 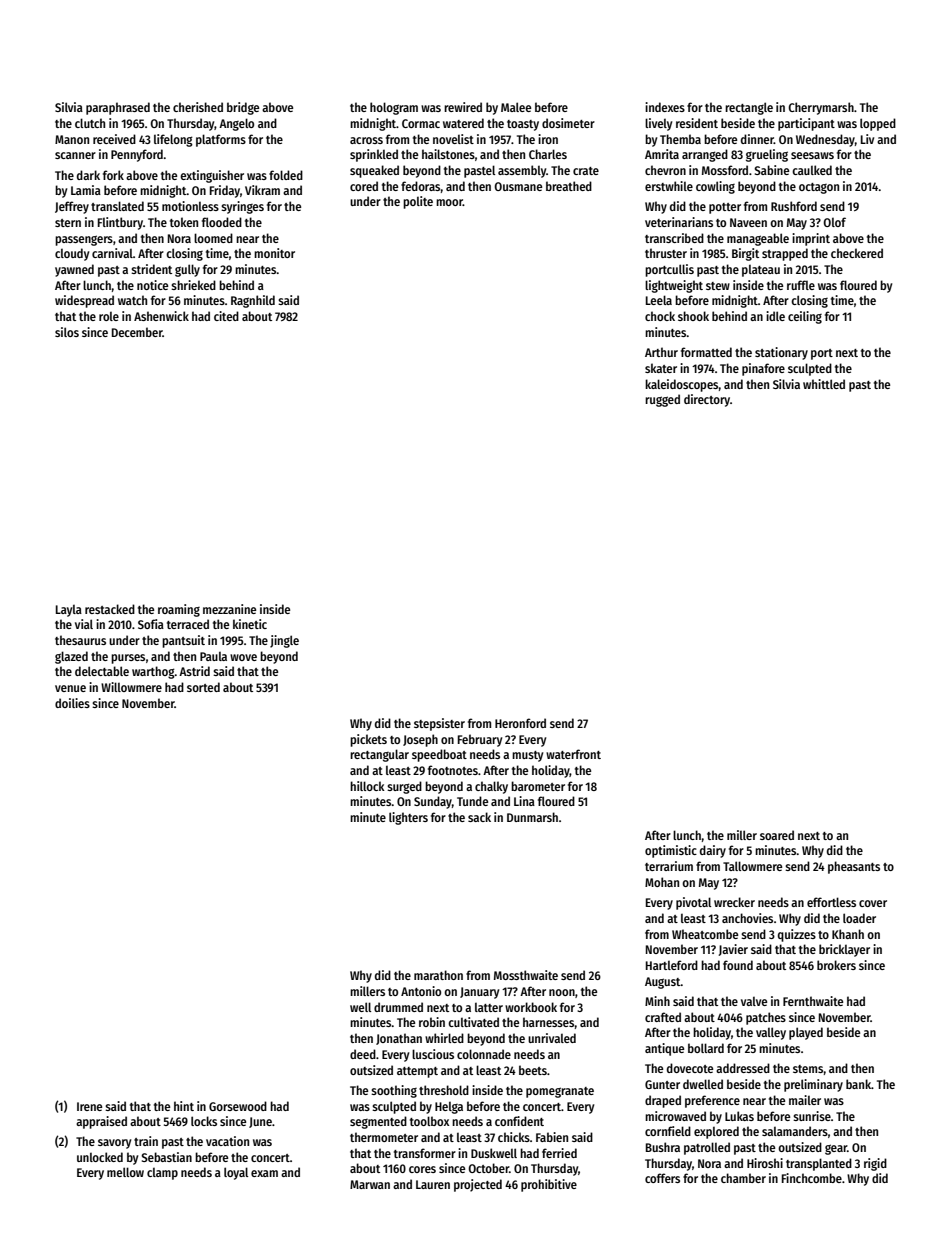 I want to click on pickets, so click(x=368, y=740).
